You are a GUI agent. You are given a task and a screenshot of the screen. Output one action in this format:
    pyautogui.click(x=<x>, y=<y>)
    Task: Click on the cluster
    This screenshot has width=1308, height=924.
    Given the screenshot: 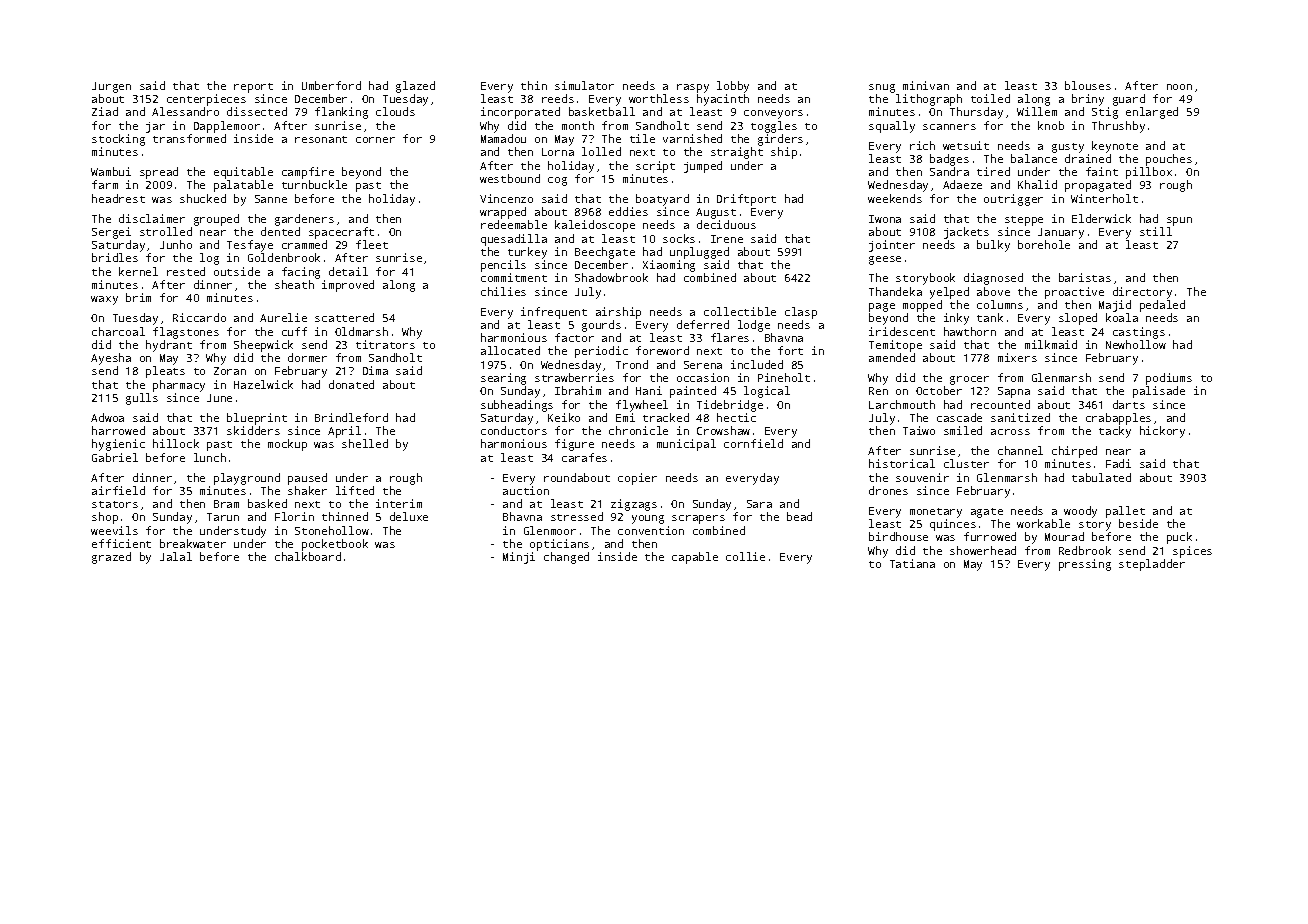 What is the action you would take?
    pyautogui.click(x=966, y=463)
